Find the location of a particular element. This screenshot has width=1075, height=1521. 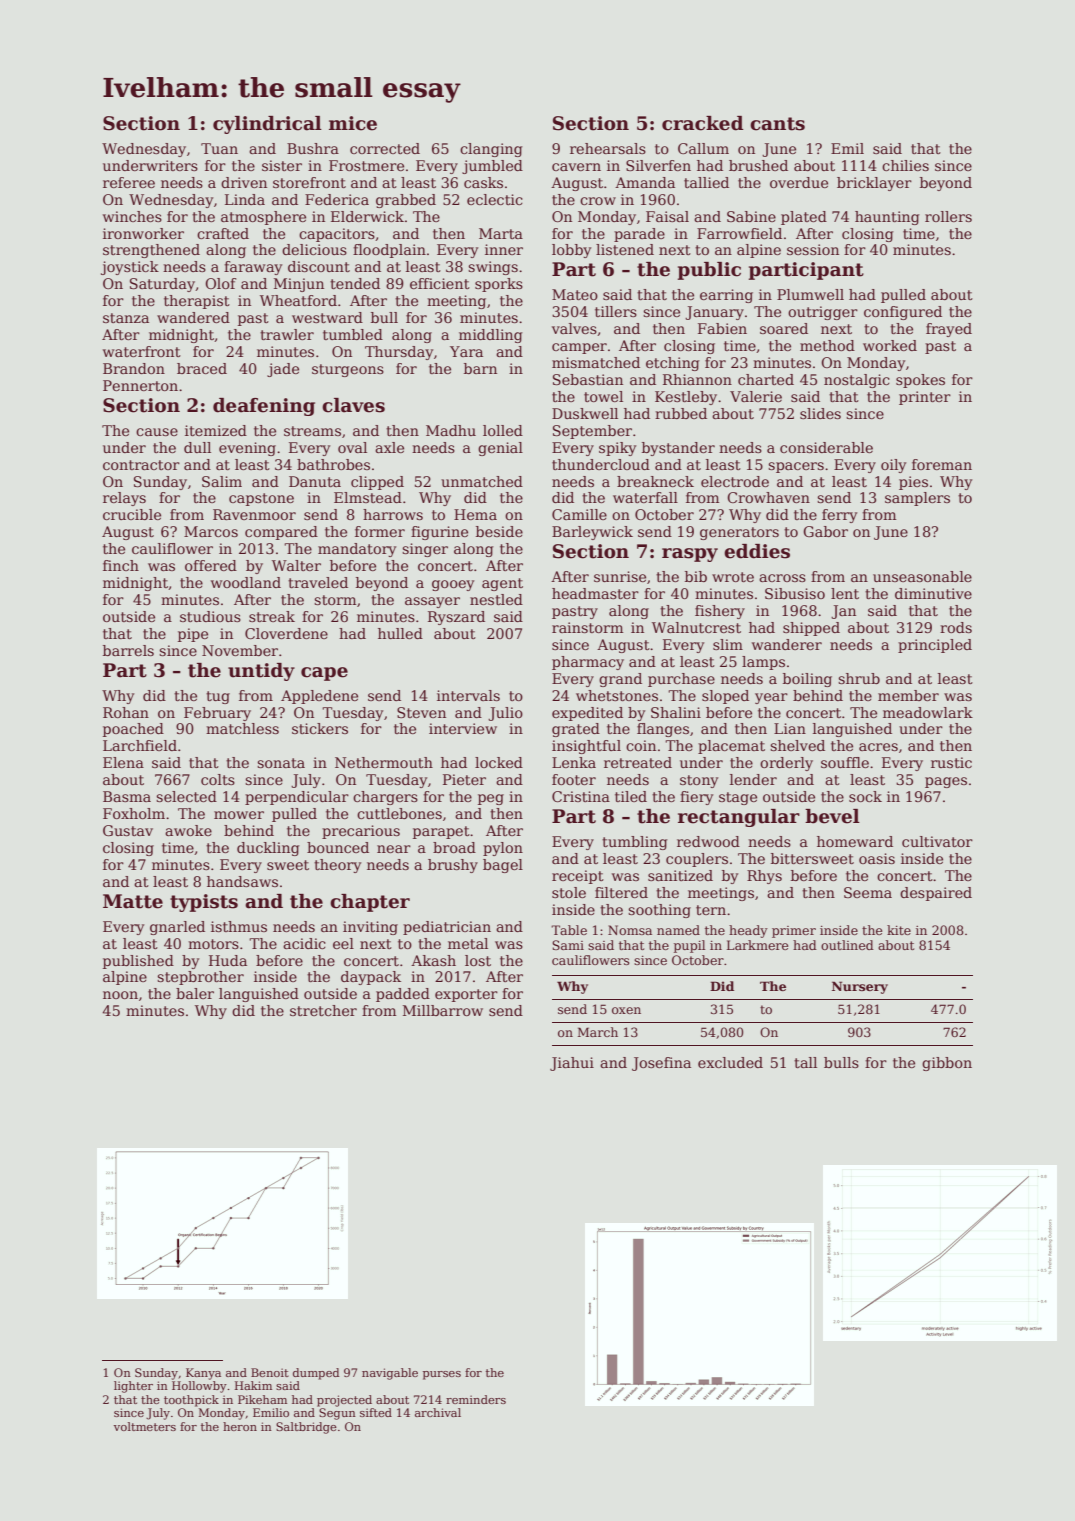

lighter is located at coordinates (133, 1387).
